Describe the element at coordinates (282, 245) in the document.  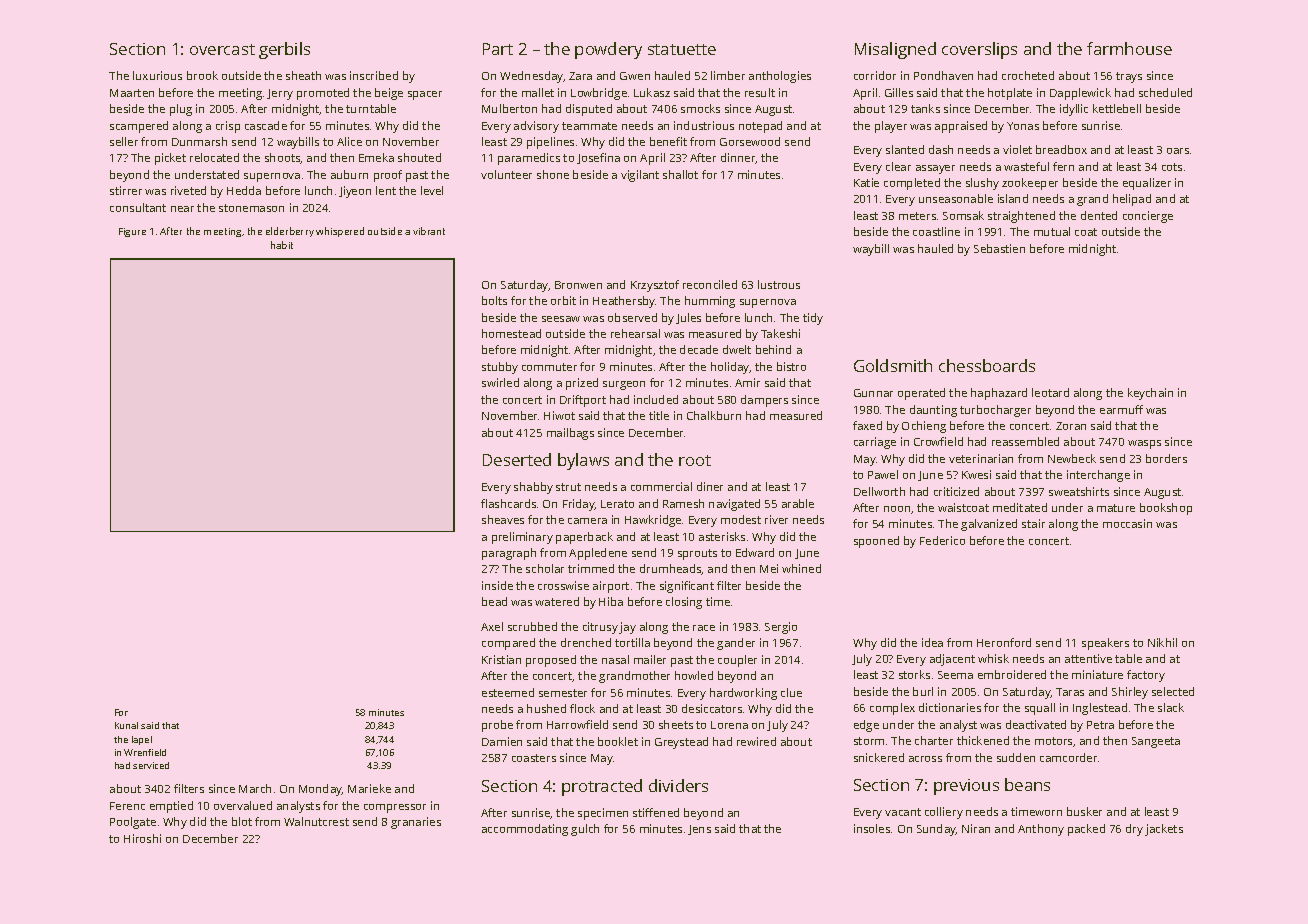
I see `habit` at that location.
